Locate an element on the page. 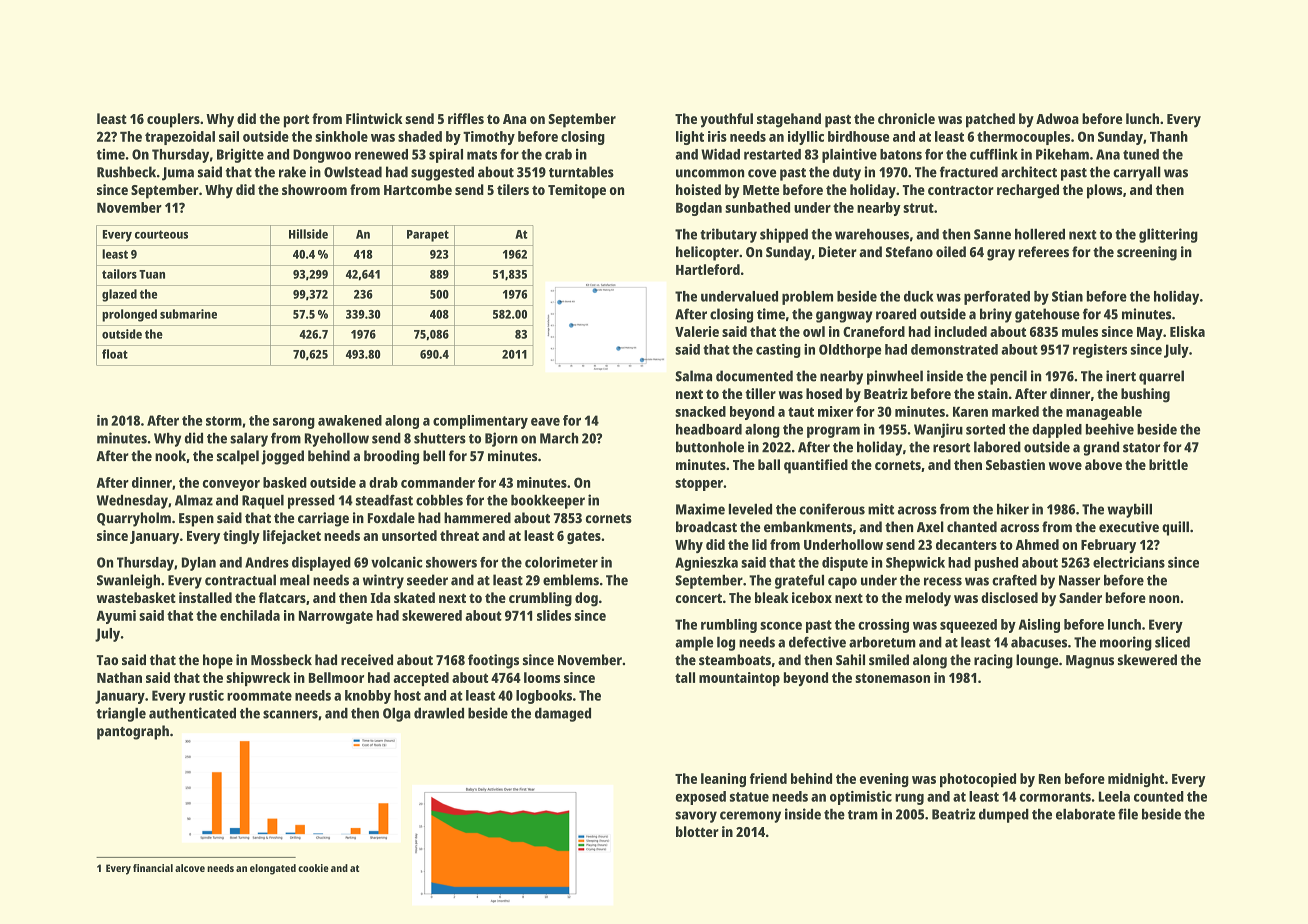 The height and width of the document is (924, 1308). nook is located at coordinates (170, 456).
